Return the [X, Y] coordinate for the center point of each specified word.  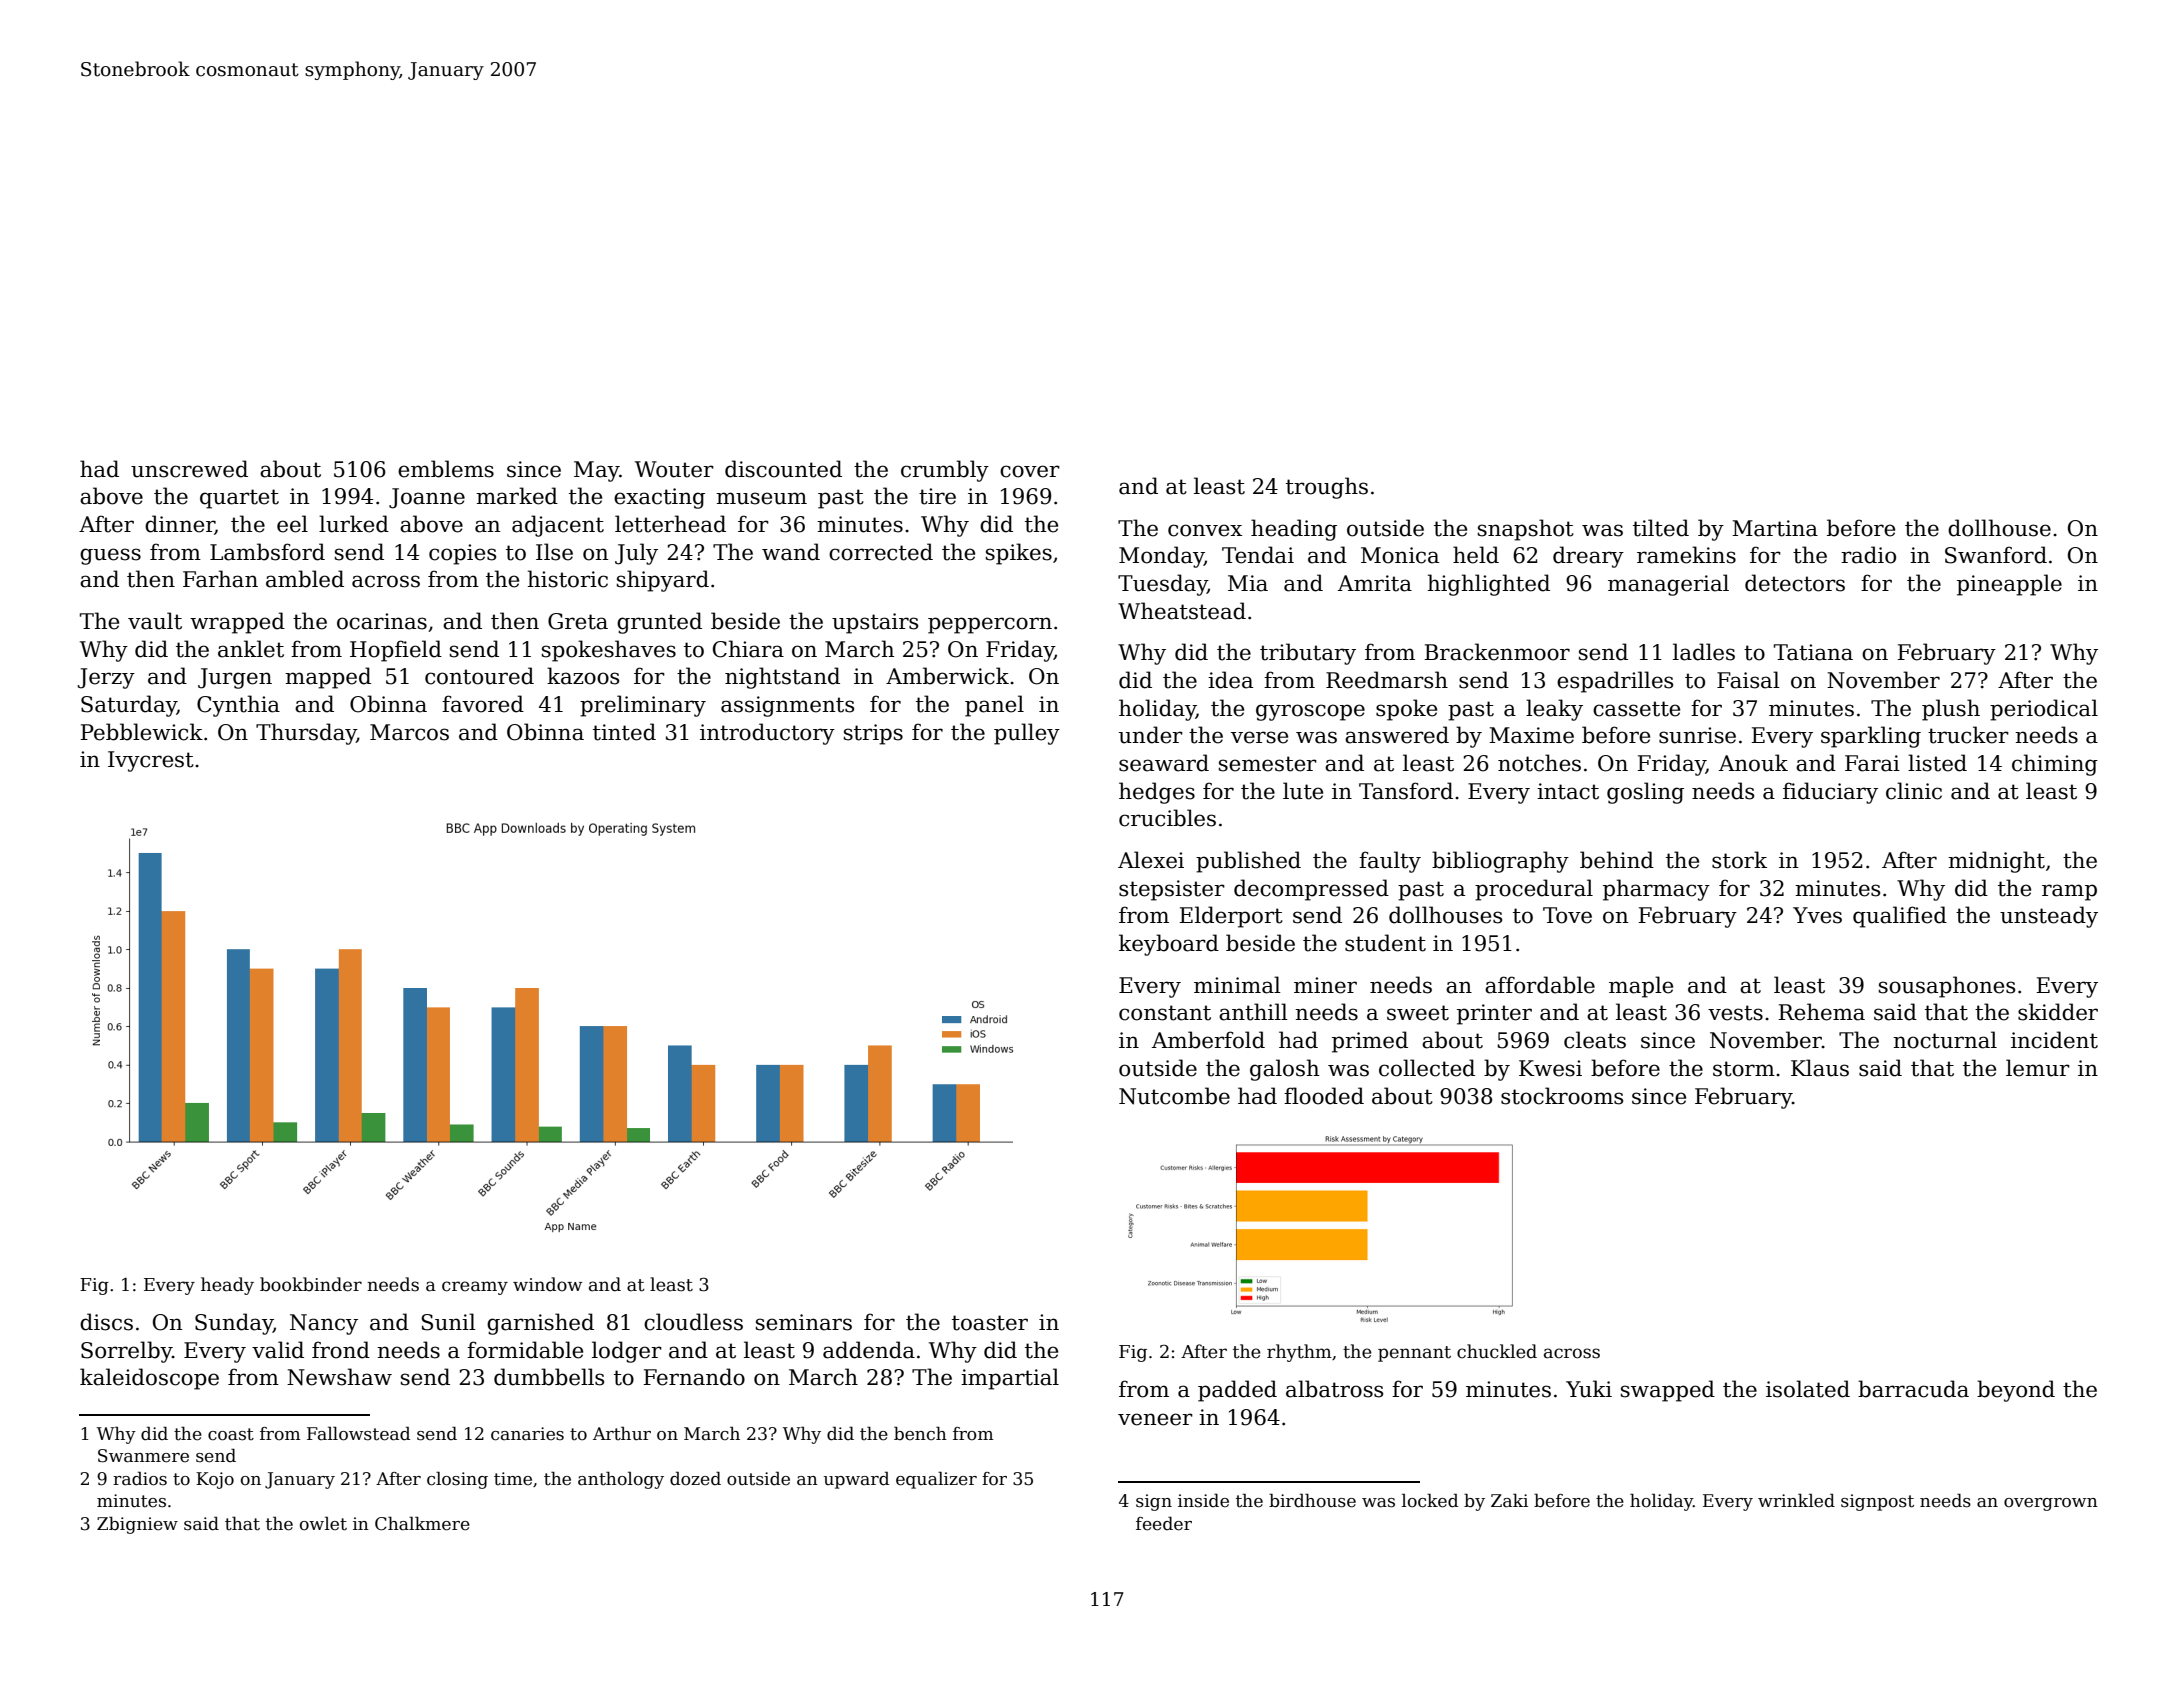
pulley [1027, 734]
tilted [1661, 528]
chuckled [1497, 1351]
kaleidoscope [149, 1379]
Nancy [324, 1324]
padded [1237, 1391]
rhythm [1299, 1353]
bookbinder [311, 1284]
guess [110, 556]
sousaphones [1947, 987]
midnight [1996, 862]
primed [1370, 1042]
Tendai [1258, 555]
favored [483, 704]
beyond [2016, 1391]
